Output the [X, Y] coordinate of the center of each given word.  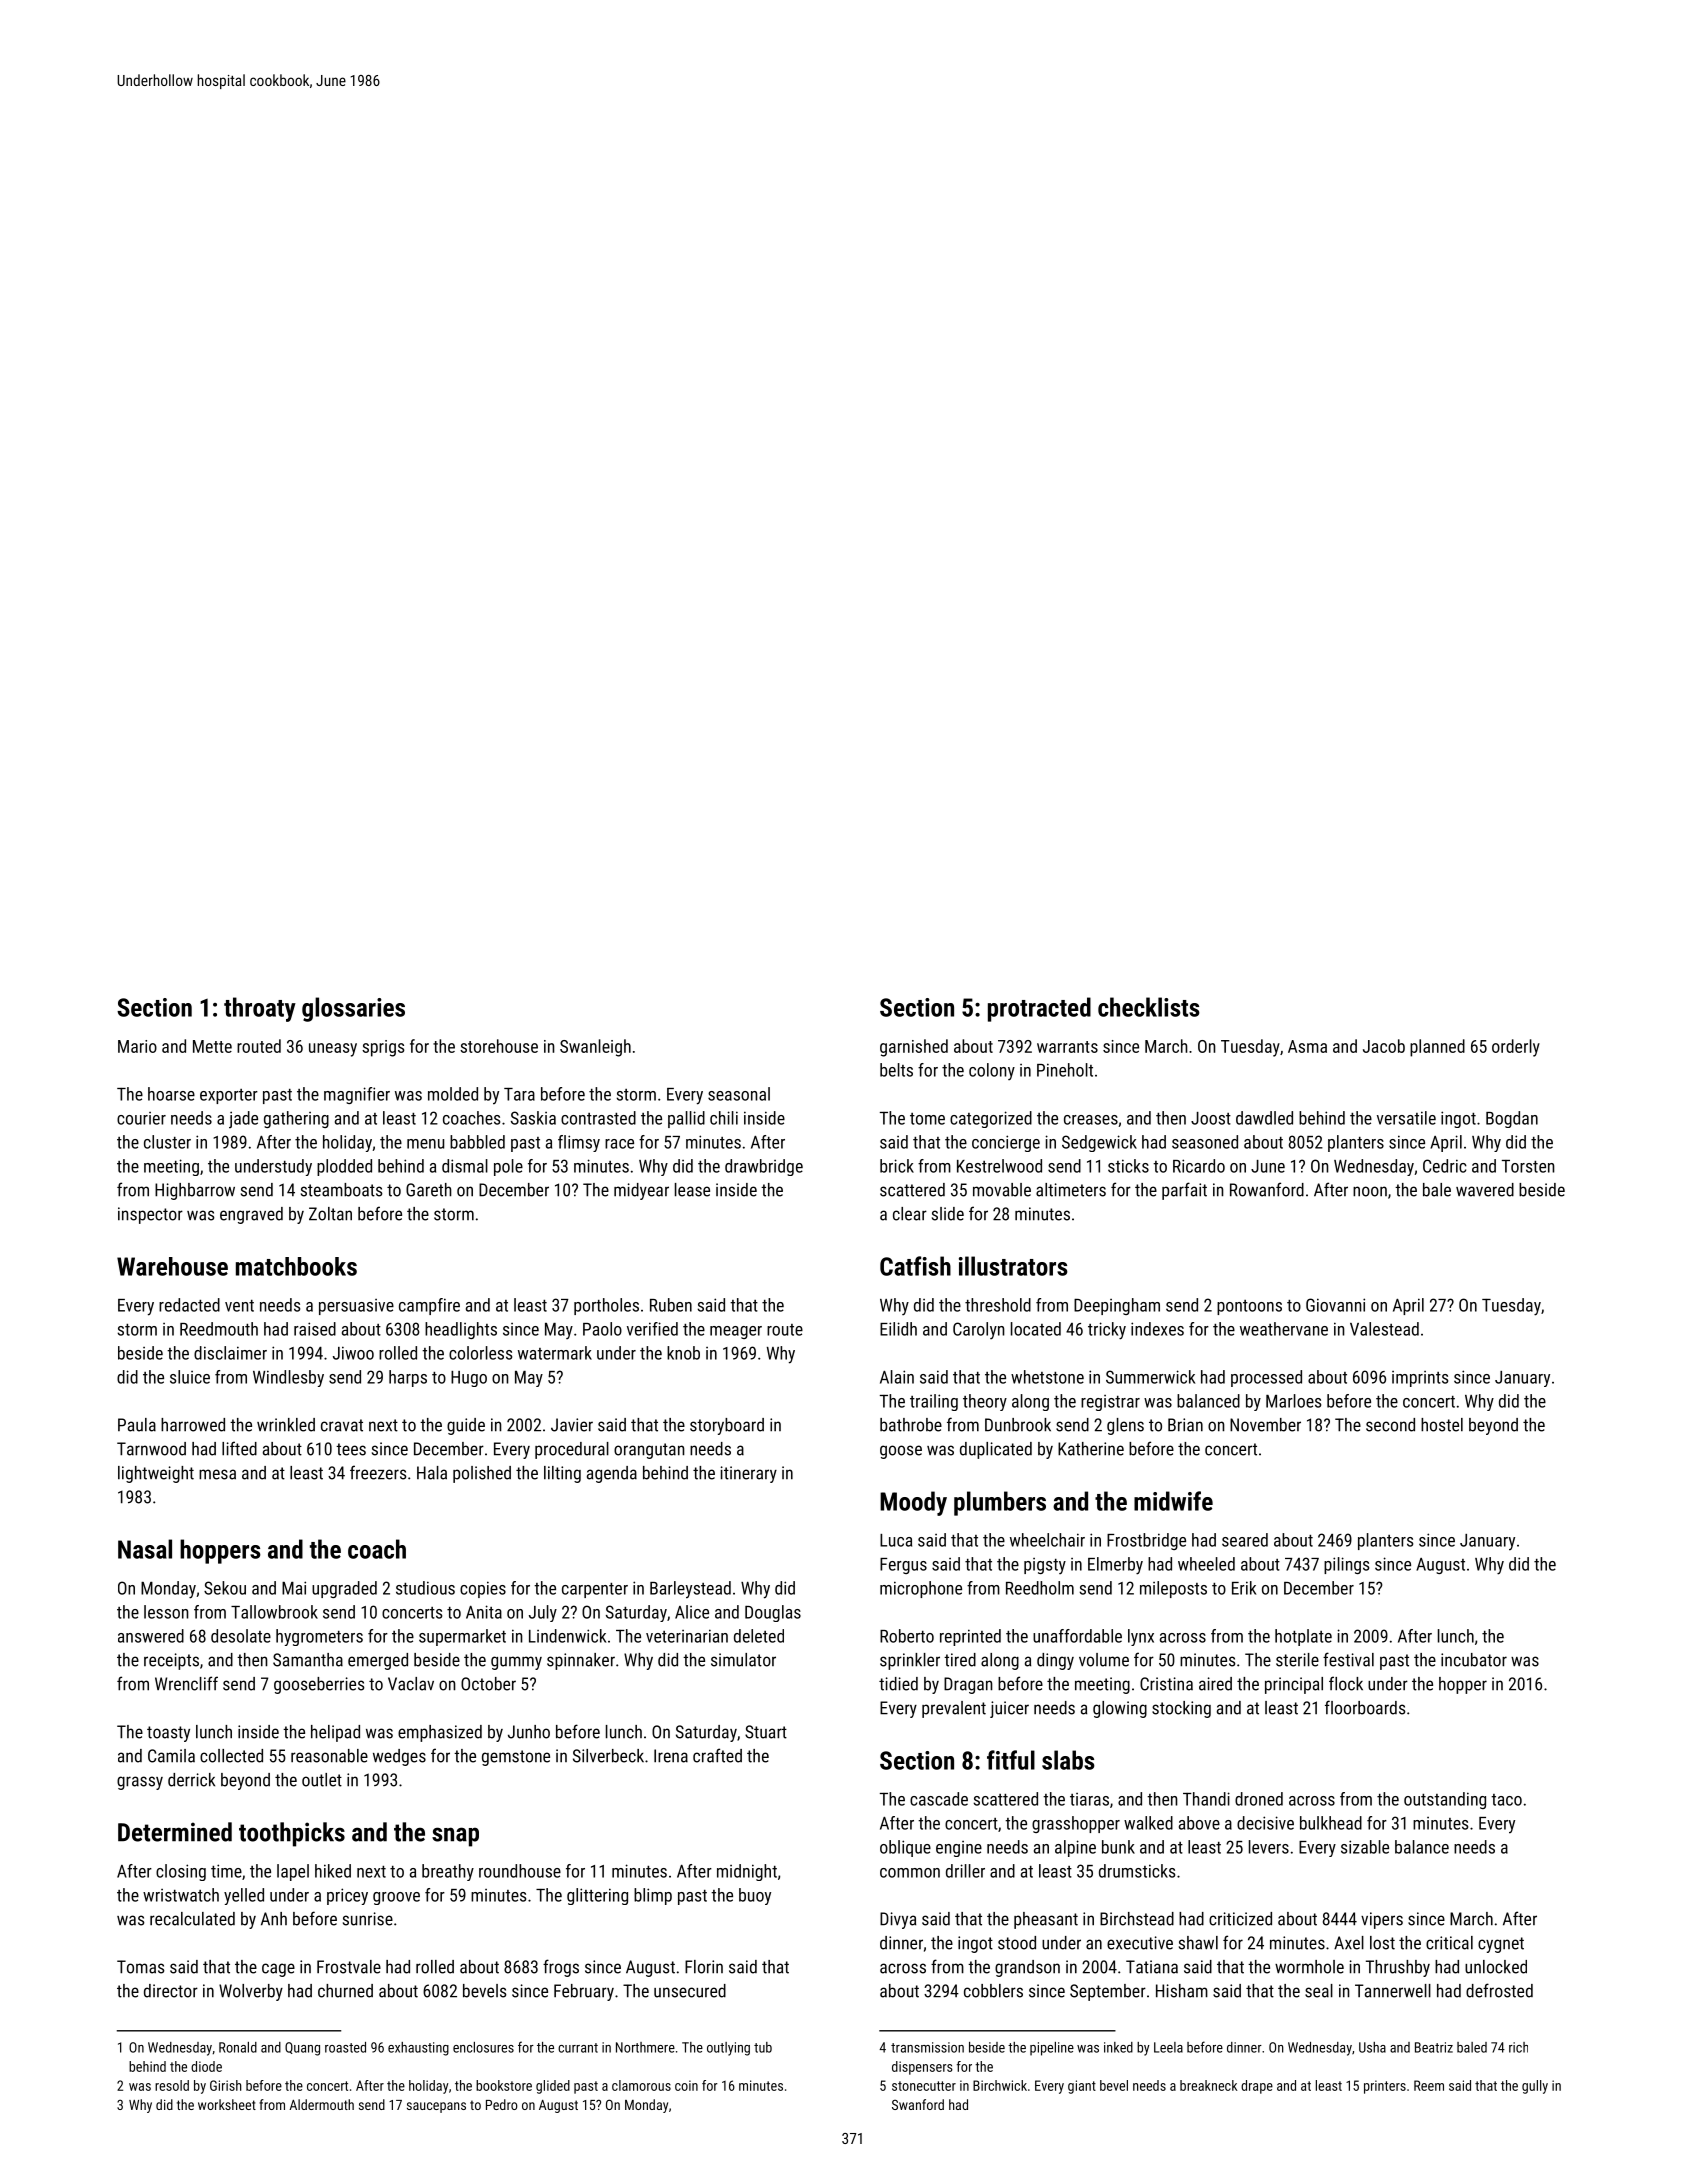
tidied [898, 1684]
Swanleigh [595, 1048]
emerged [378, 1661]
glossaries [353, 1009]
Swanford [918, 2104]
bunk [1118, 1847]
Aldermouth [321, 2104]
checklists [1149, 1007]
